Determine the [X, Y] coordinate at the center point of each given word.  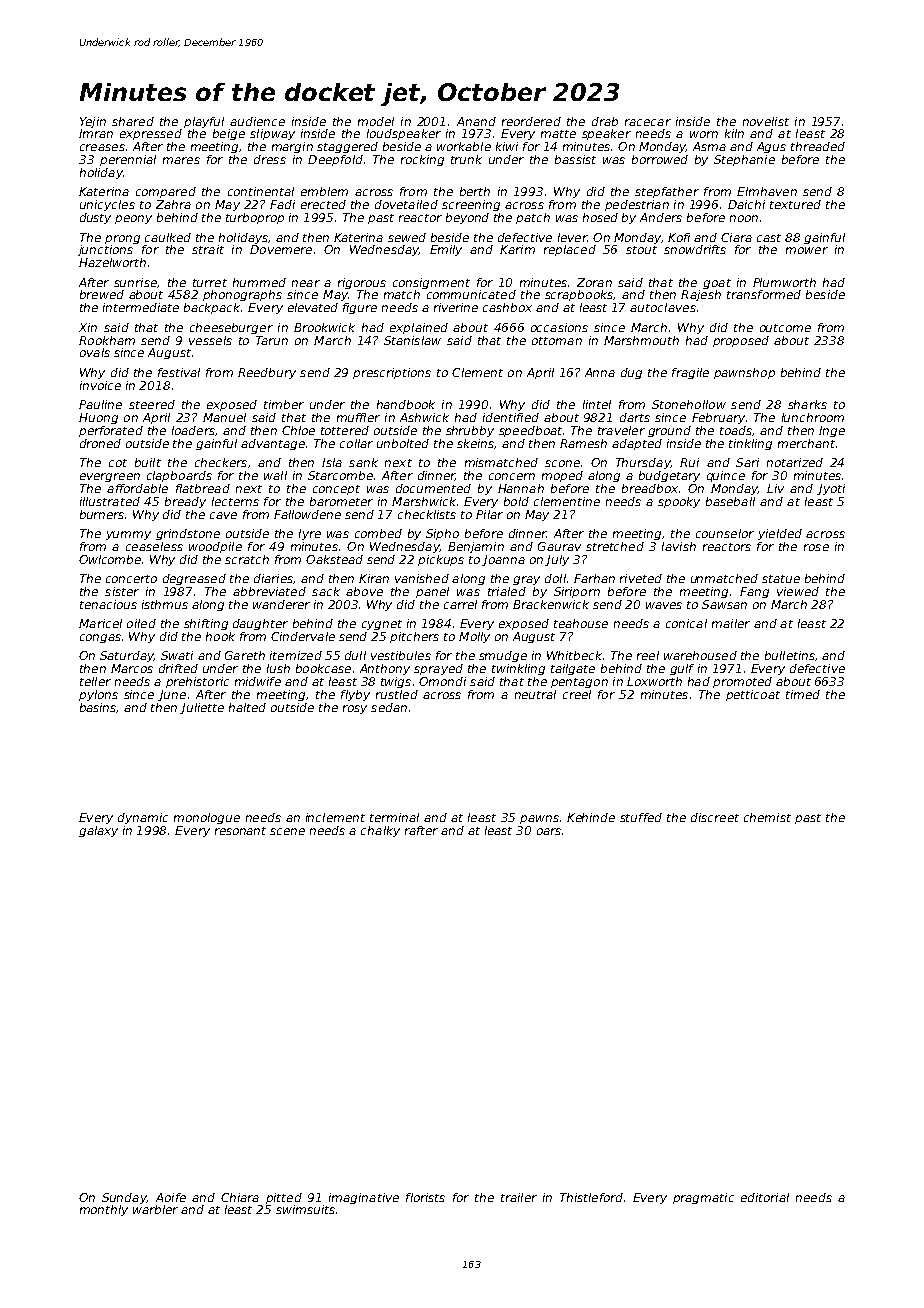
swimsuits [305, 1209]
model [376, 121]
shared [133, 121]
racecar [648, 122]
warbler [155, 1209]
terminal [394, 817]
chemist [767, 817]
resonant [240, 831]
